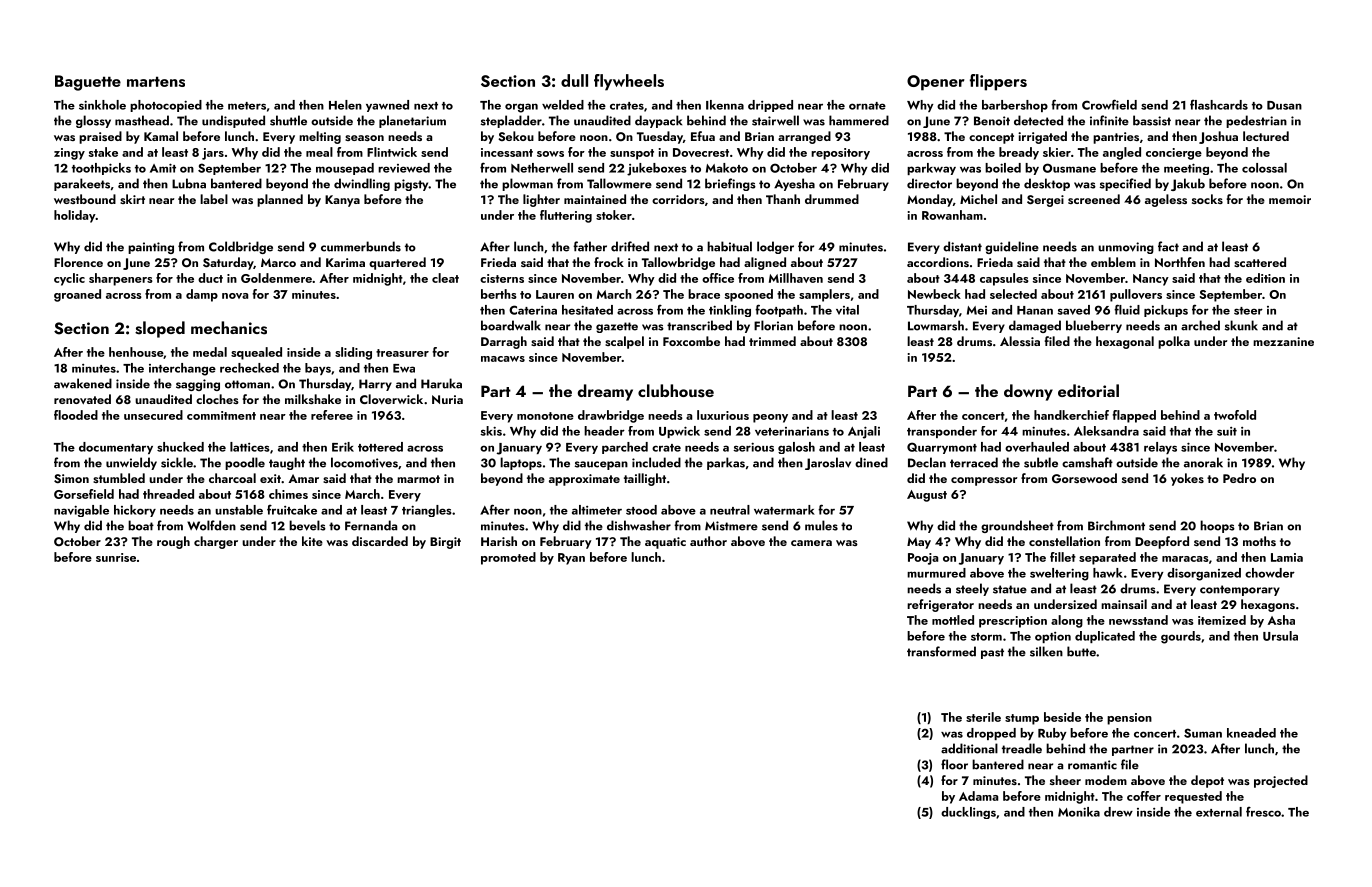 The height and width of the page is (887, 1372). I want to click on butte, so click(1081, 651).
